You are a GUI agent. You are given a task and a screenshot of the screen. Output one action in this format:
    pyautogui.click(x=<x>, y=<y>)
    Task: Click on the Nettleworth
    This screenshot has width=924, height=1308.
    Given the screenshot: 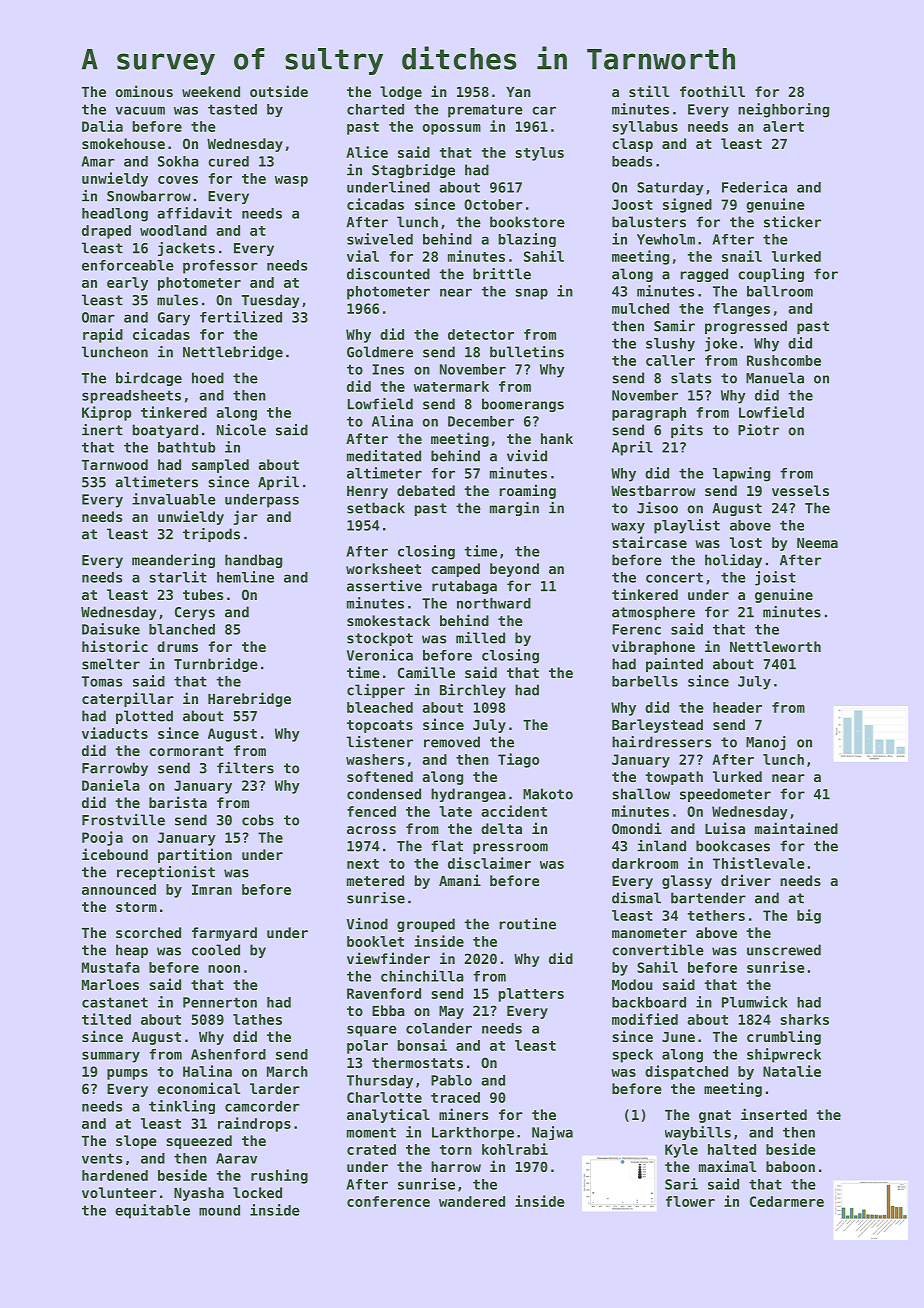 What is the action you would take?
    pyautogui.click(x=775, y=646)
